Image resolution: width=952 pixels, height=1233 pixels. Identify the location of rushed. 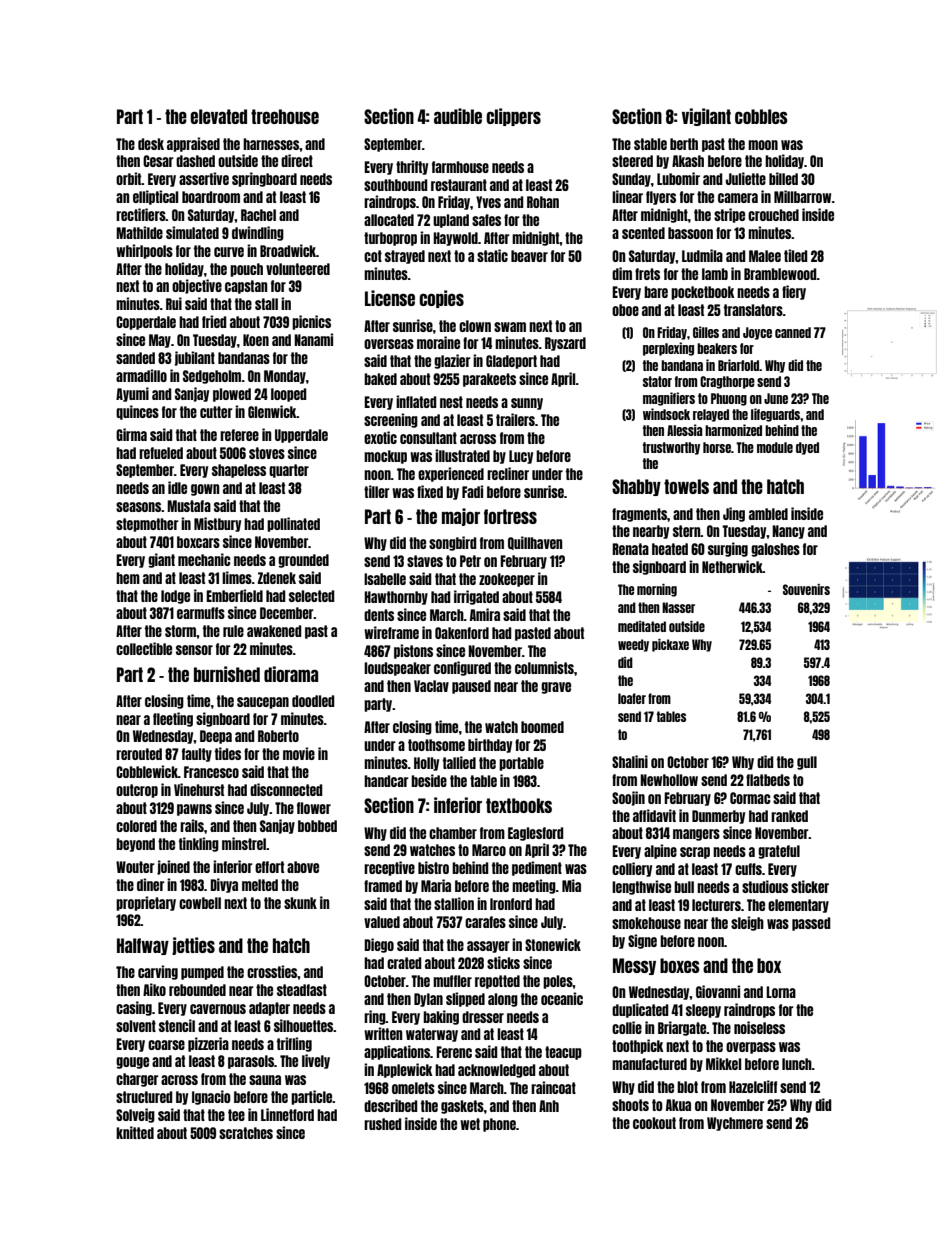
(383, 1124).
